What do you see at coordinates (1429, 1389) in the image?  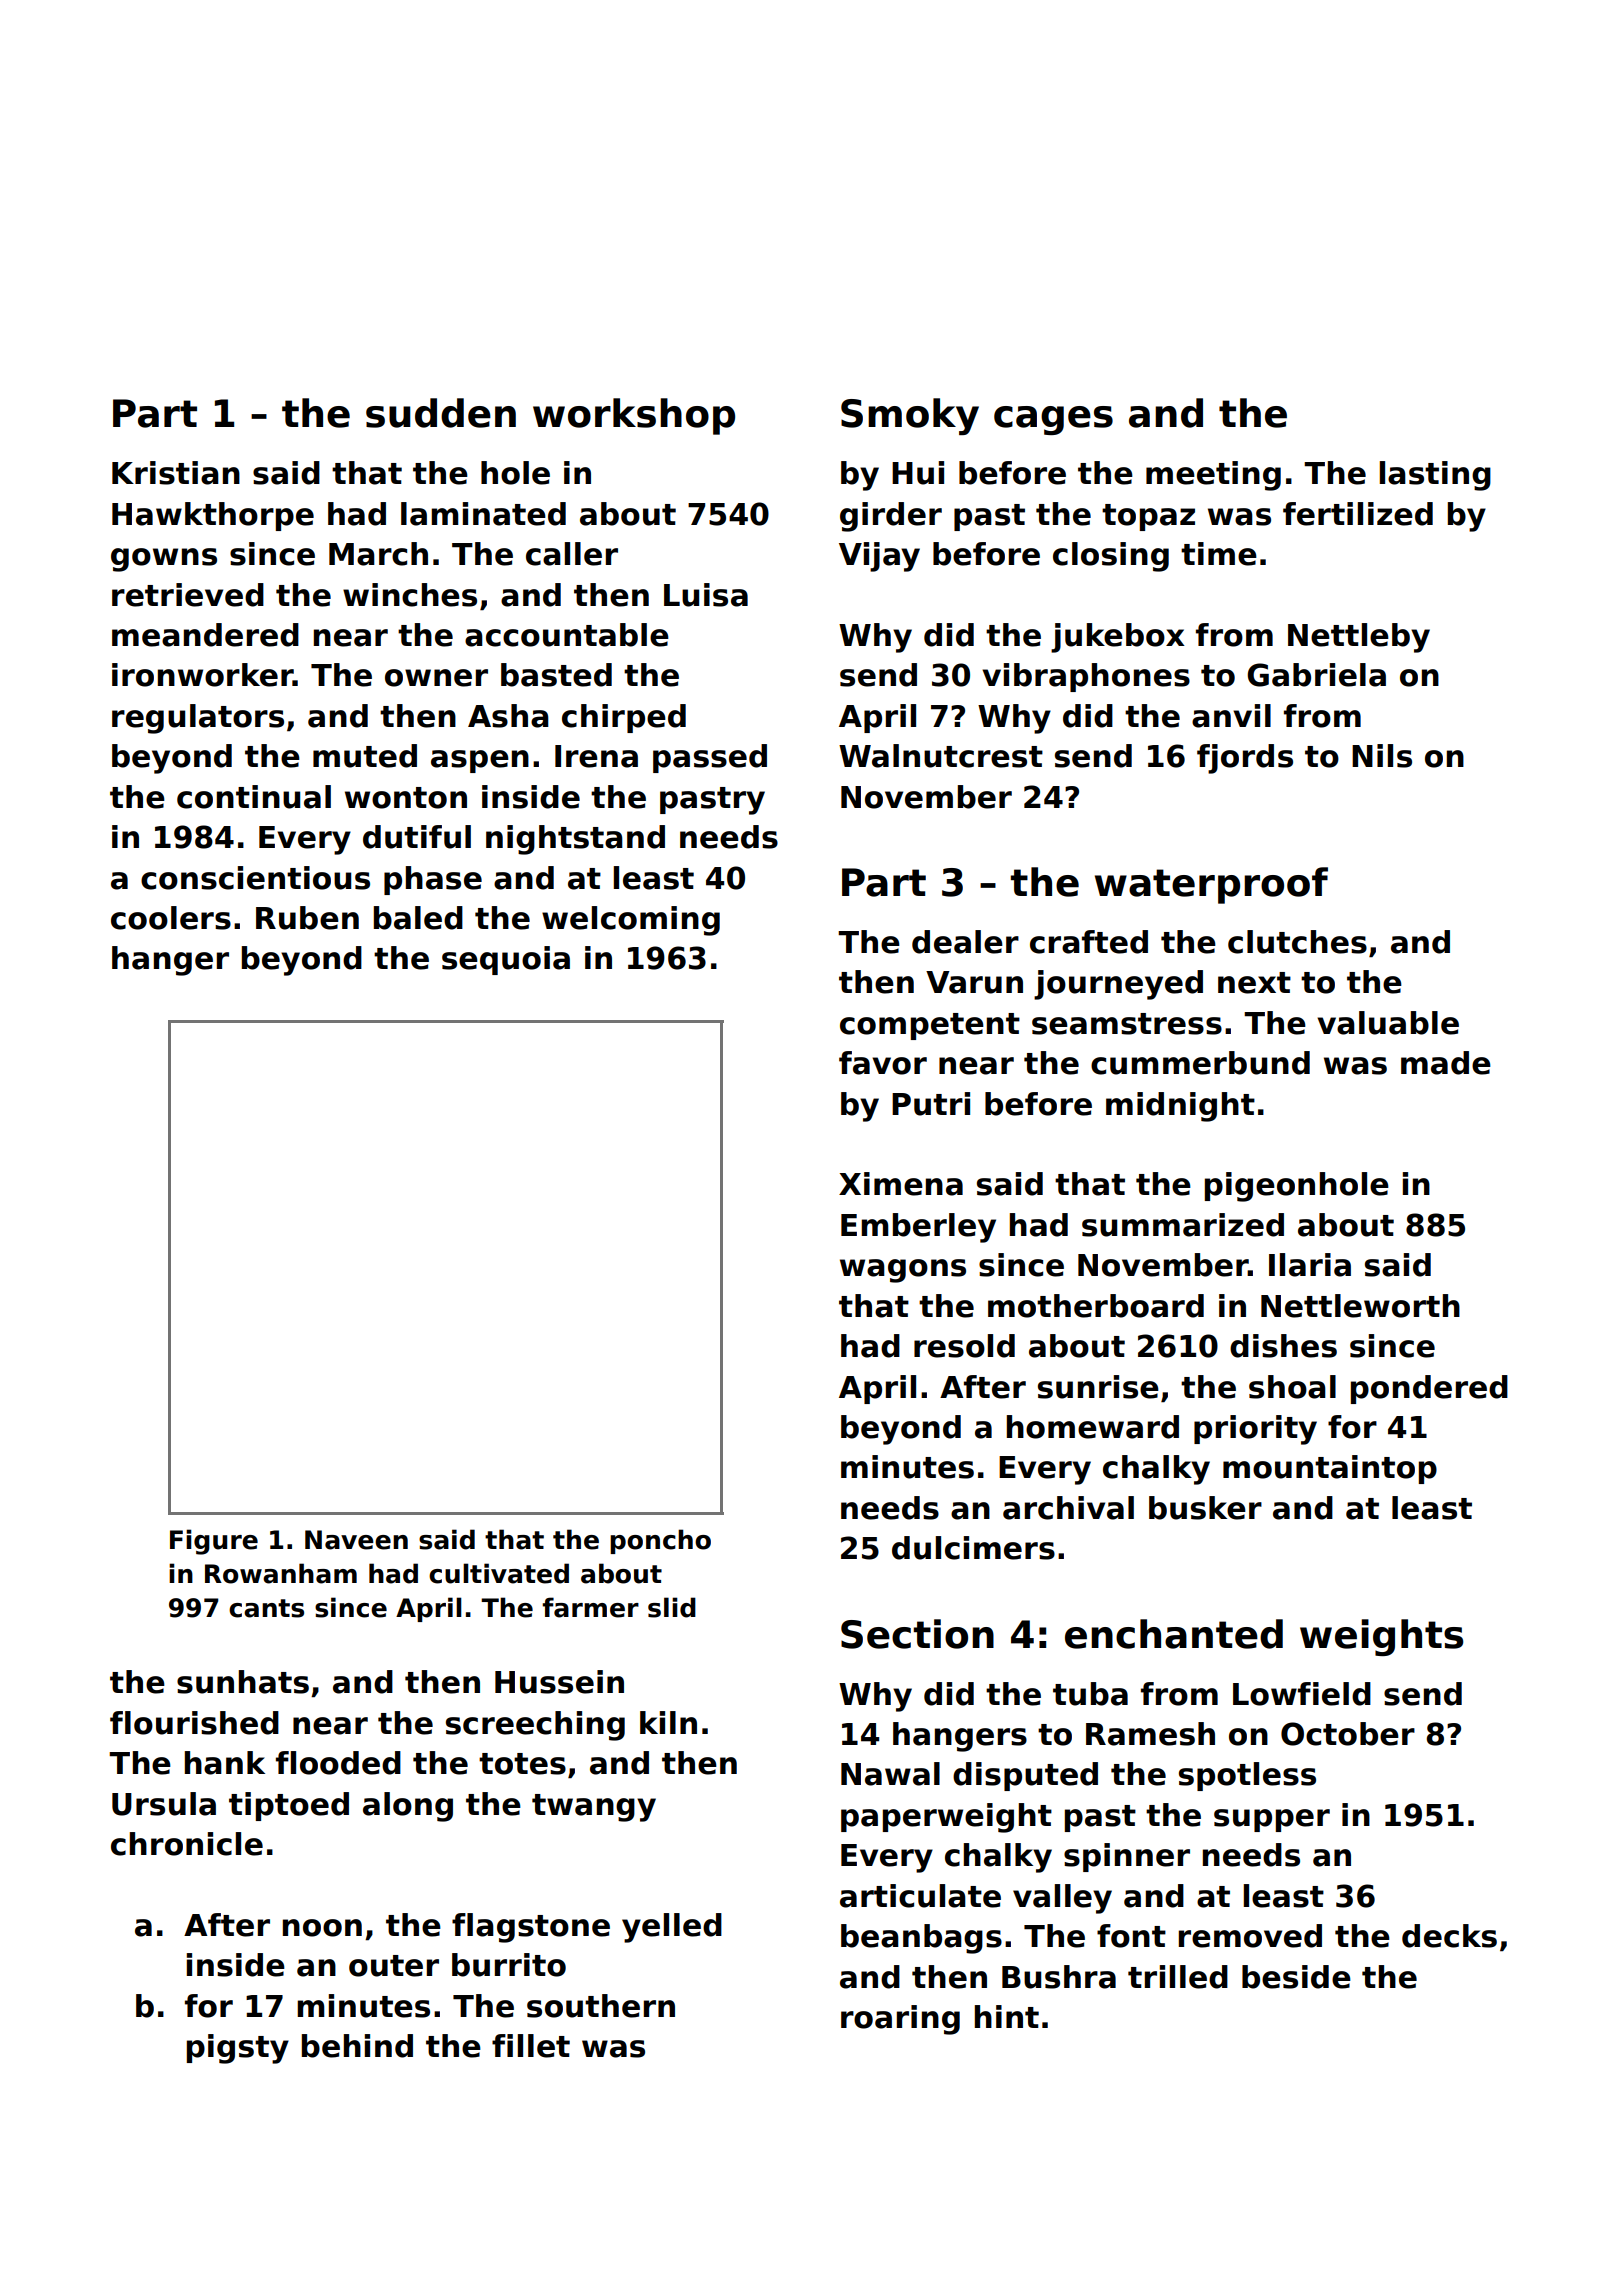 I see `pondered` at bounding box center [1429, 1389].
